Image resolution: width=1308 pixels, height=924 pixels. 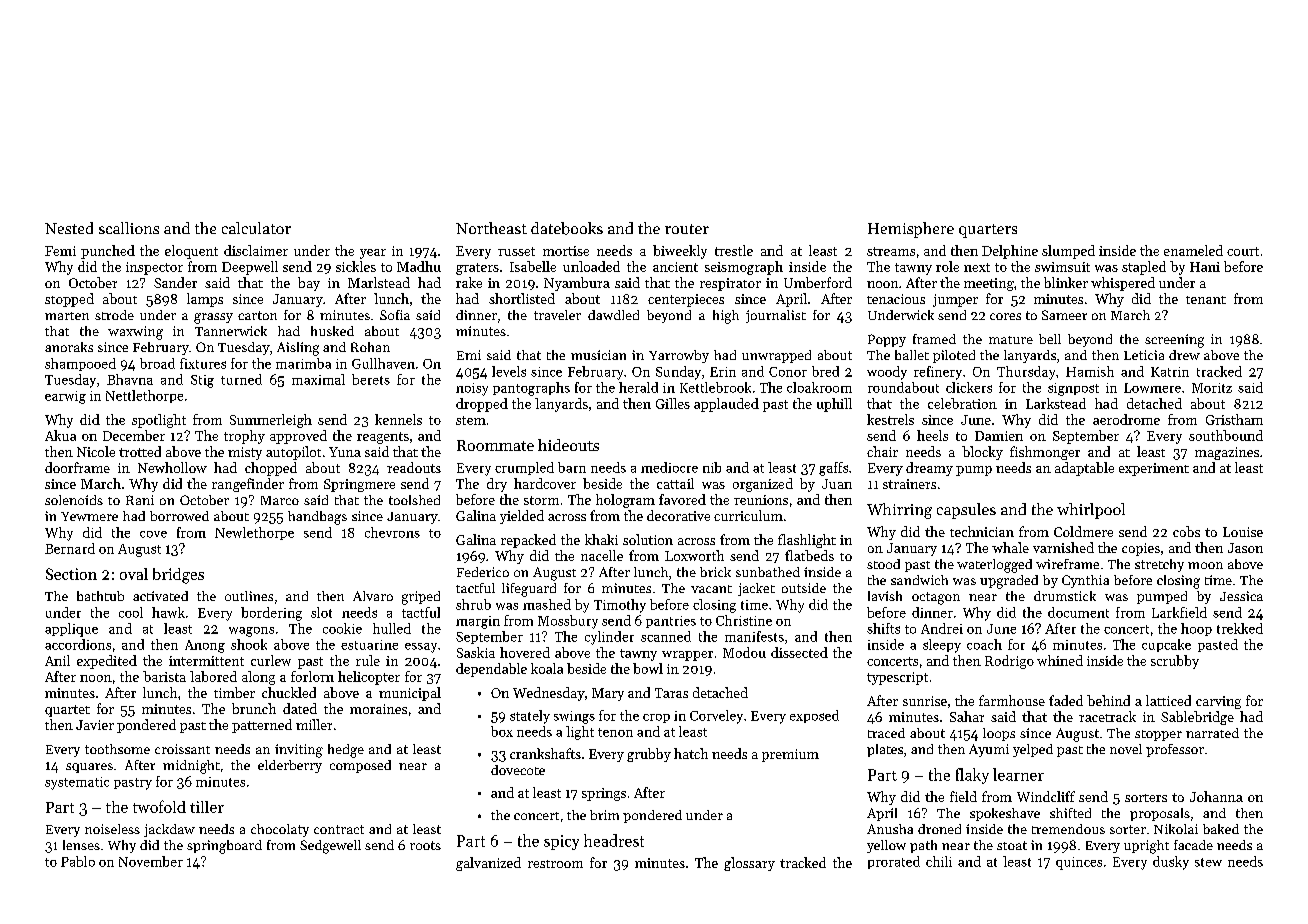 What do you see at coordinates (1085, 581) in the image?
I see `Cynthia` at bounding box center [1085, 581].
